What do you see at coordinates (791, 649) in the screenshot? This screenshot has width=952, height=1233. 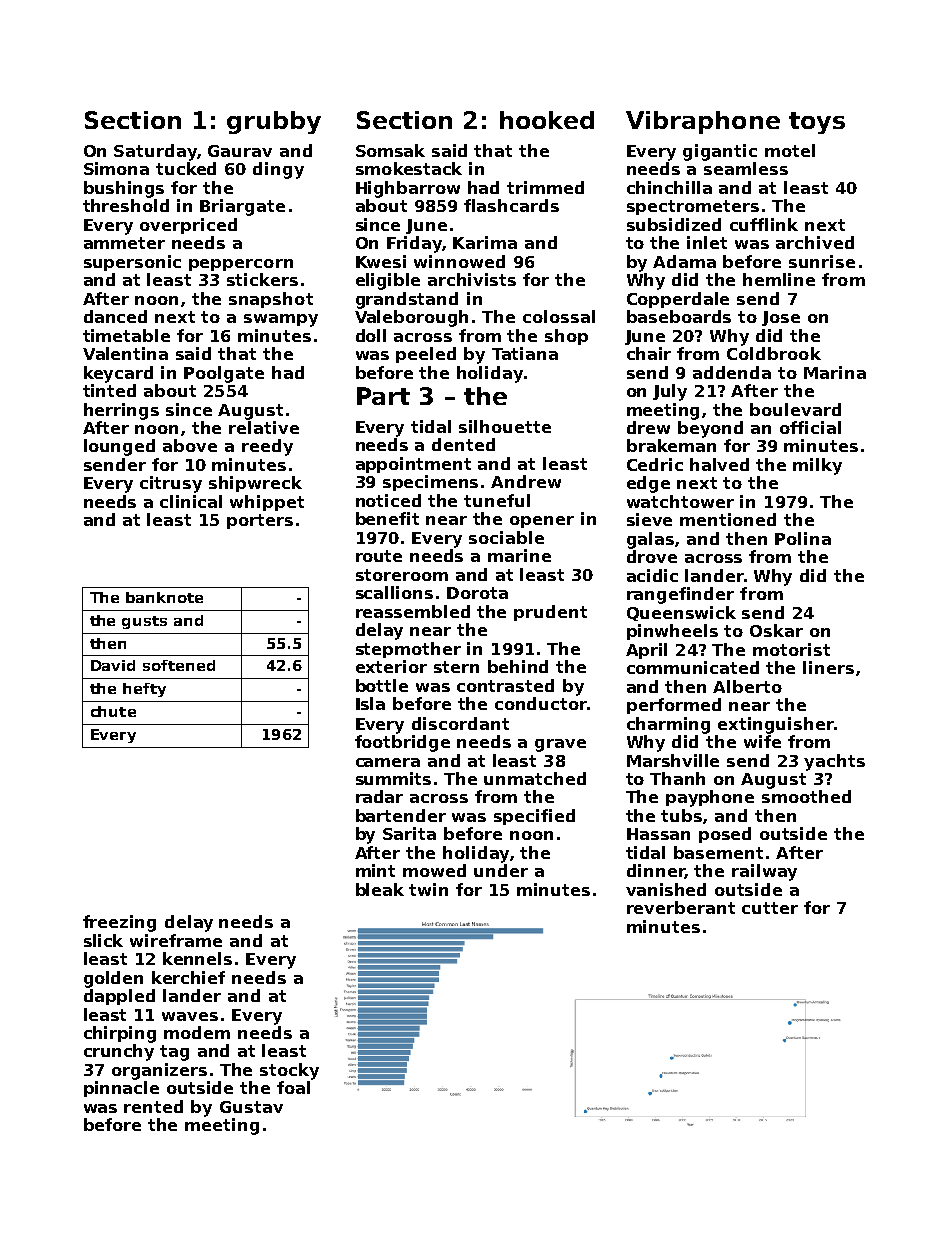 I see `motorist` at bounding box center [791, 649].
